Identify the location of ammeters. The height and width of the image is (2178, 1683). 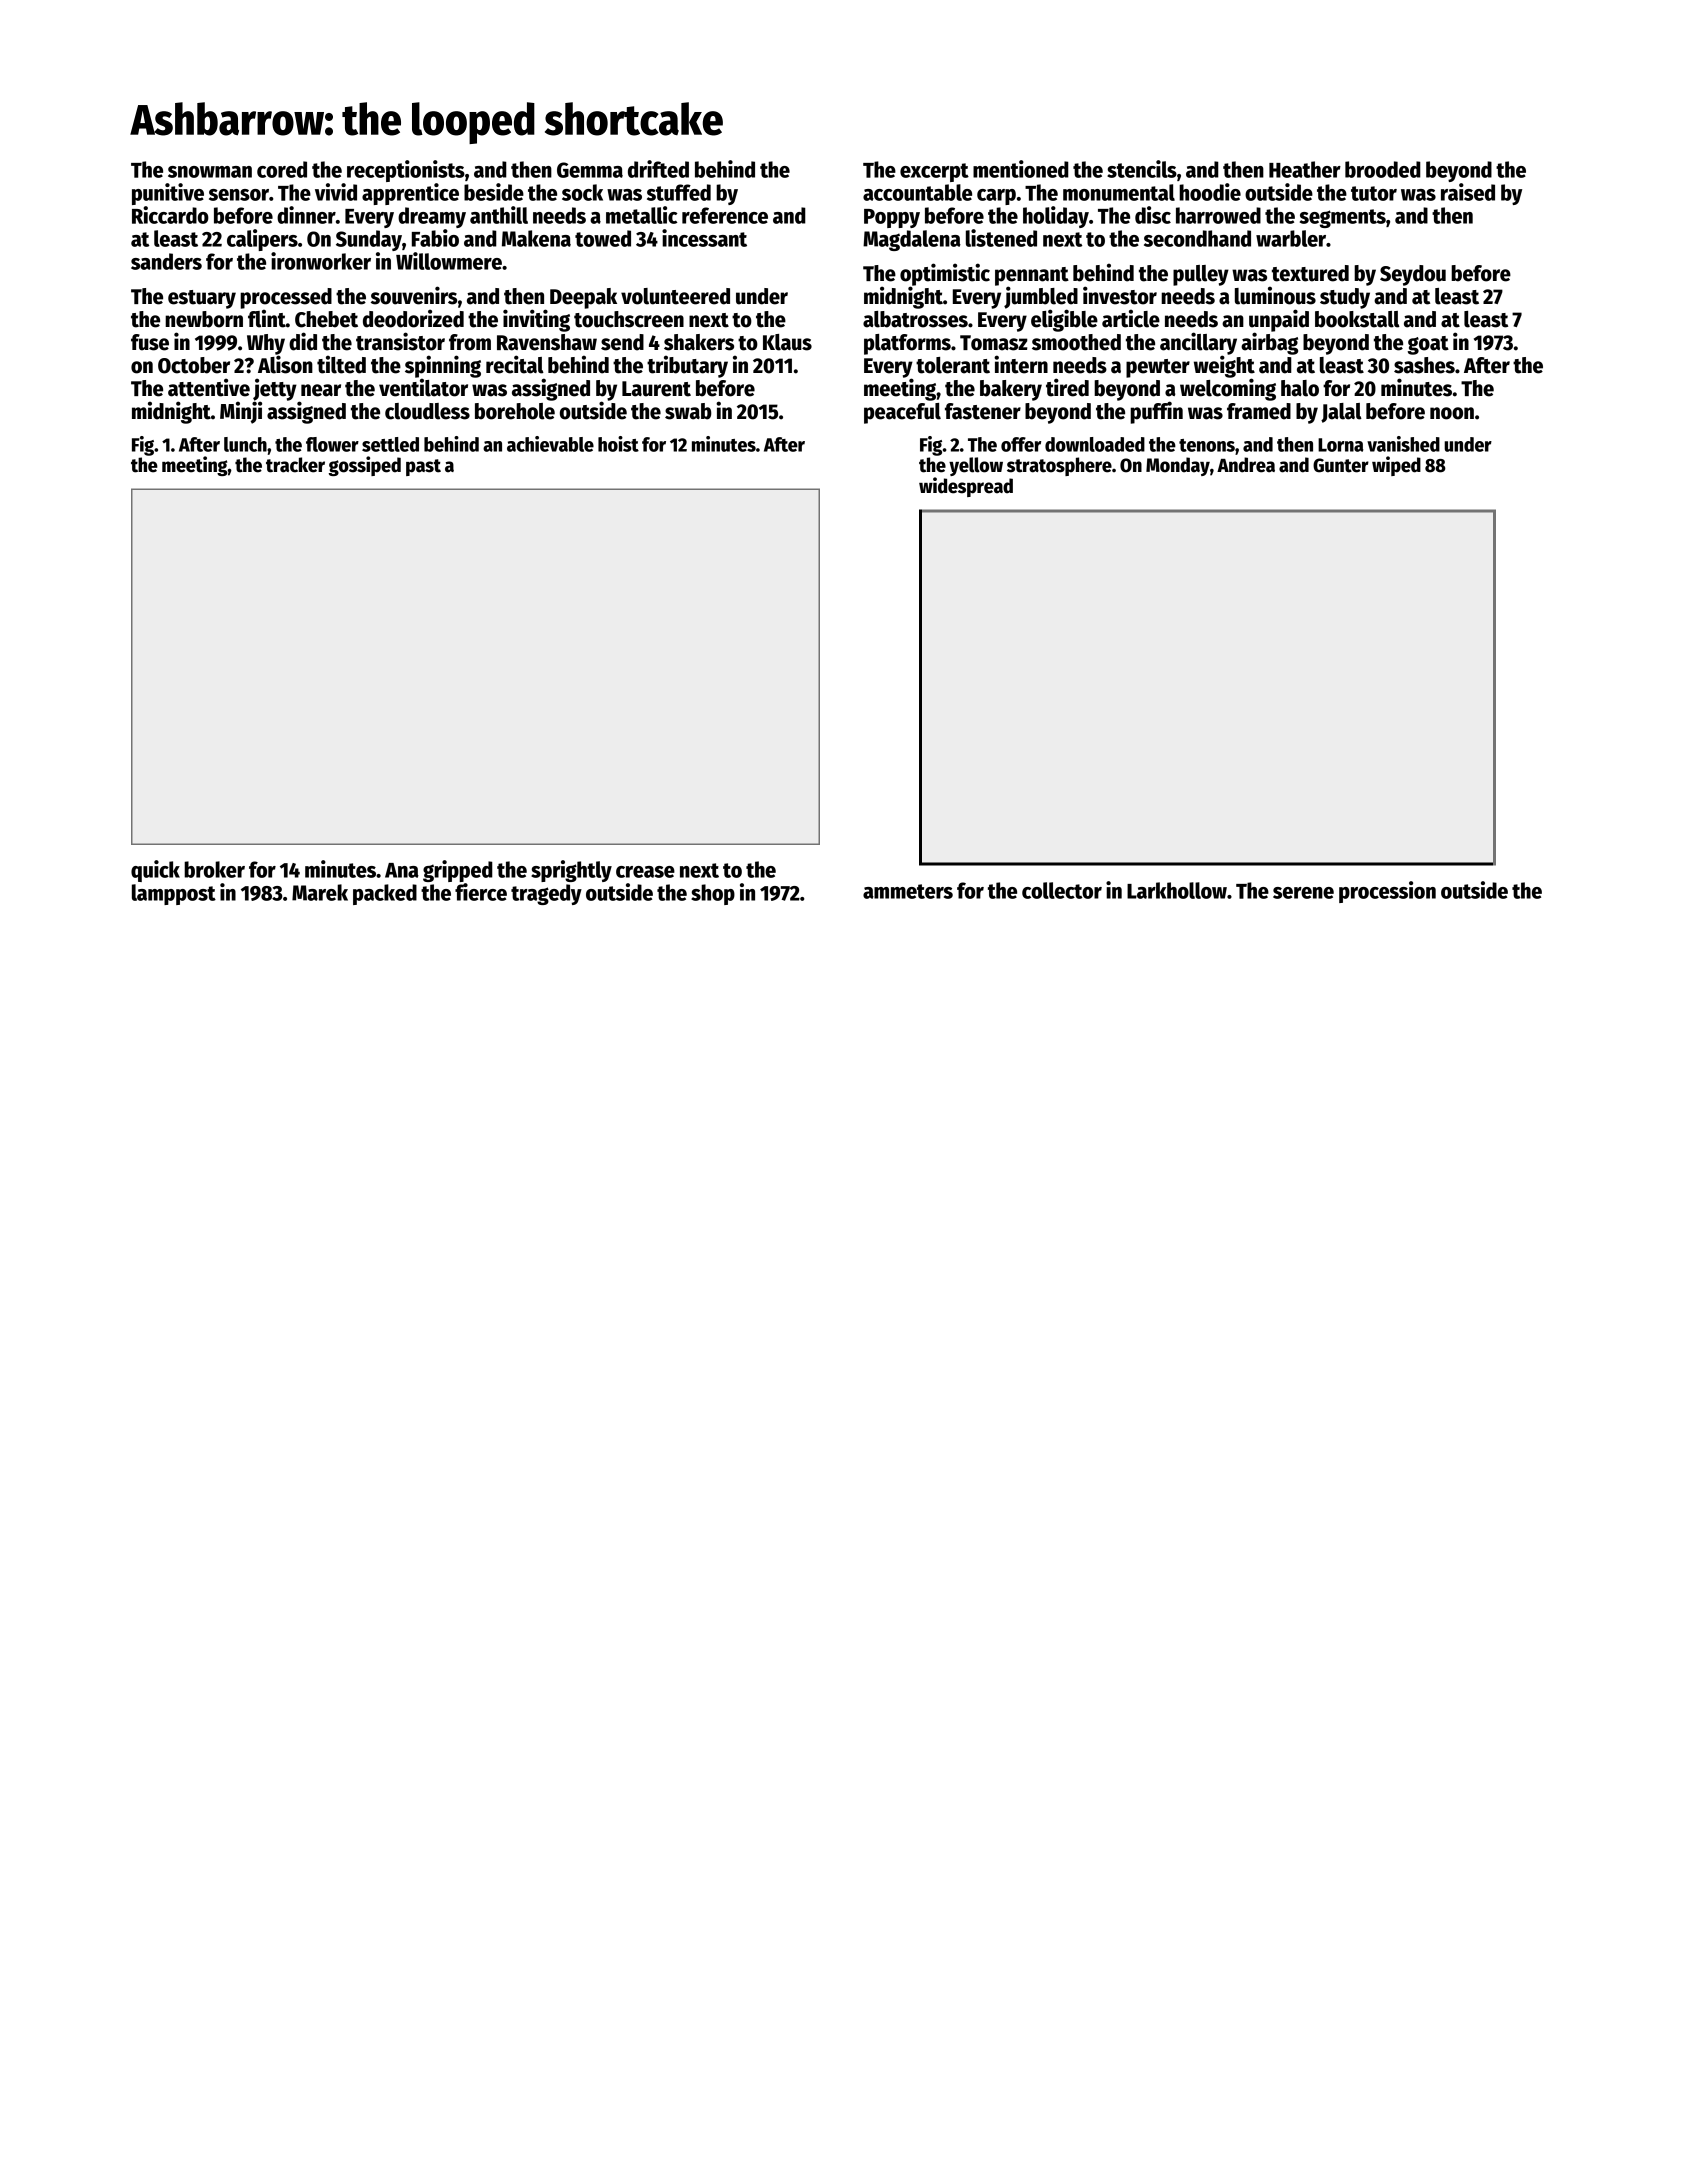
(908, 891).
